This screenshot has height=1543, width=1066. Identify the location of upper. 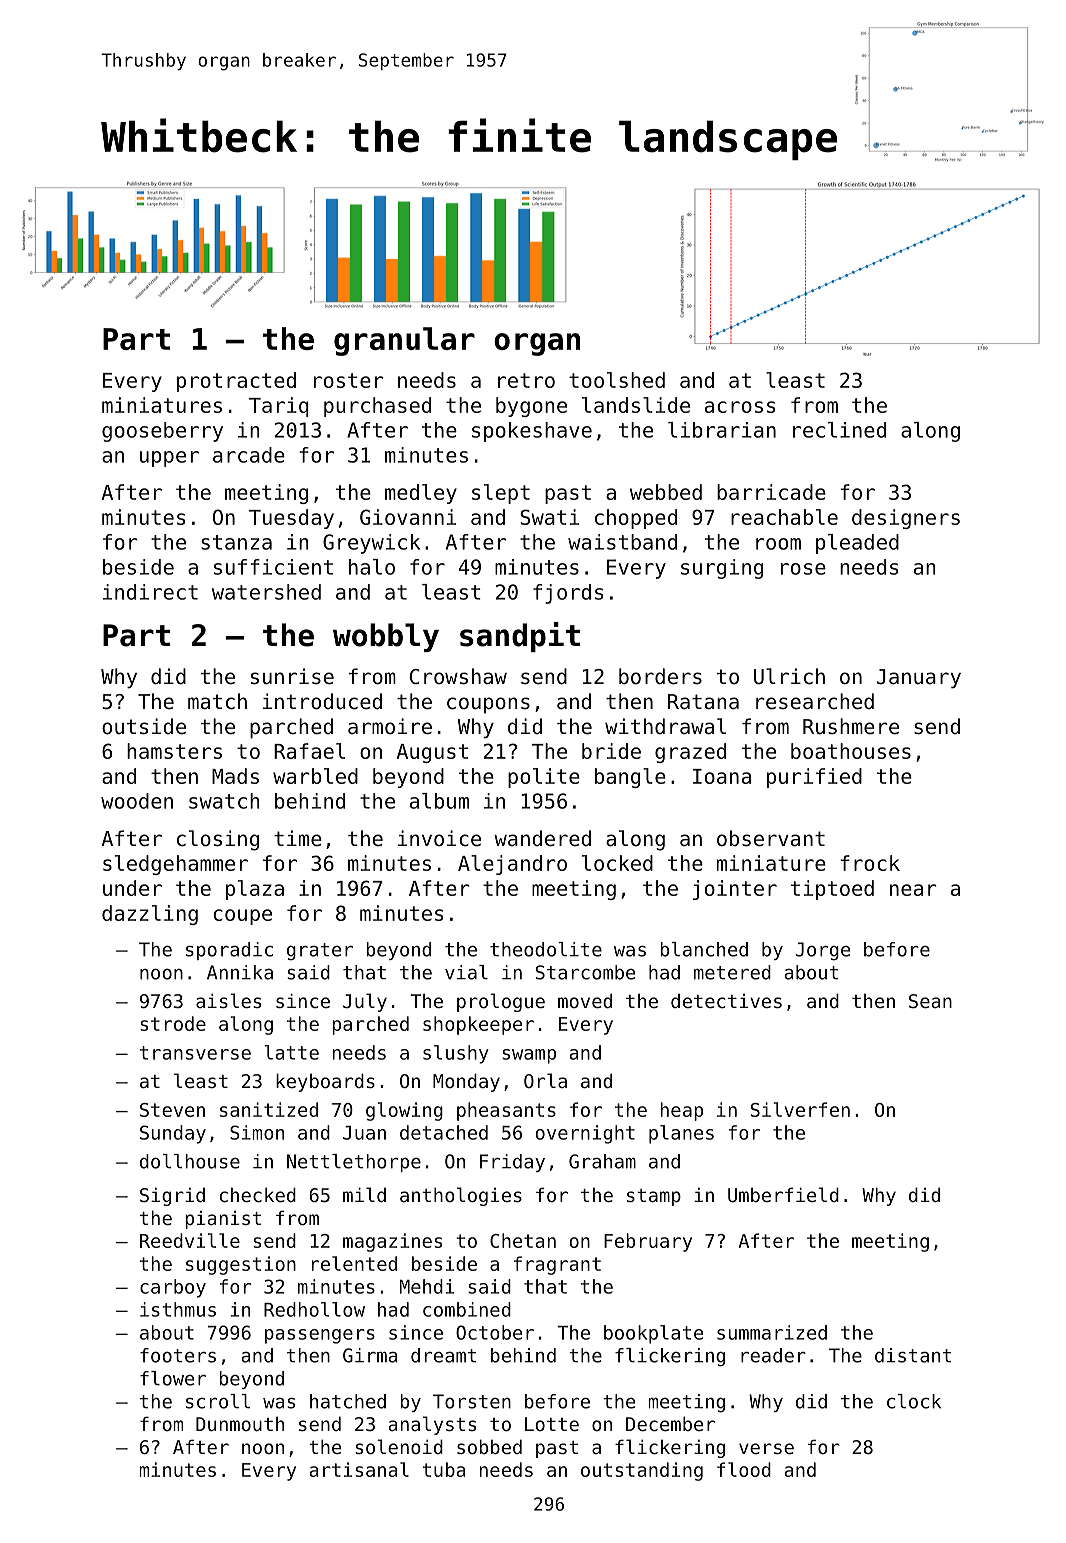
(169, 459).
